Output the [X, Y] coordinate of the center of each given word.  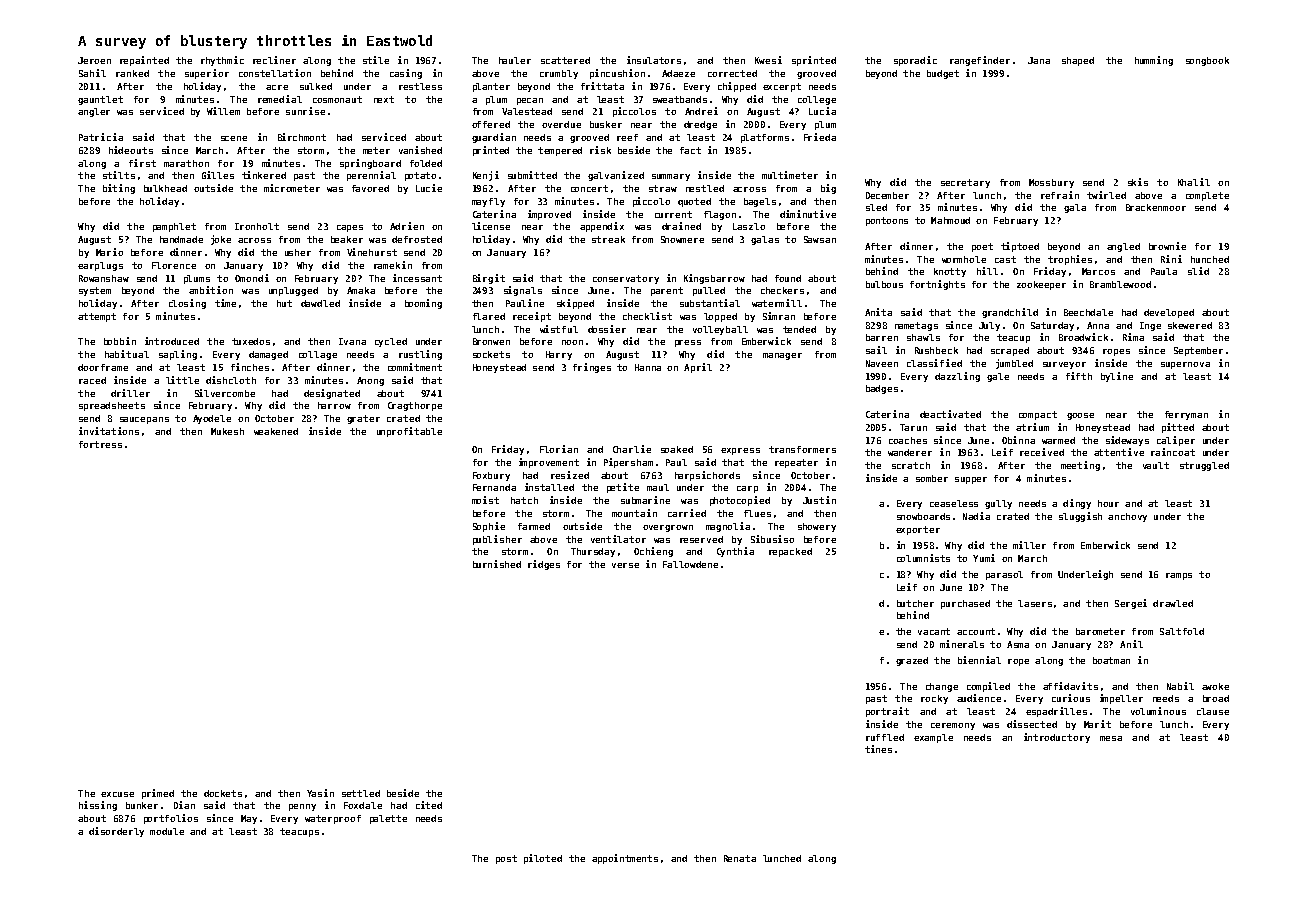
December [887, 195]
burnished [497, 564]
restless [420, 86]
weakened [276, 431]
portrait [887, 712]
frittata [602, 86]
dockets [223, 793]
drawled [1173, 603]
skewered [1190, 325]
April [698, 368]
